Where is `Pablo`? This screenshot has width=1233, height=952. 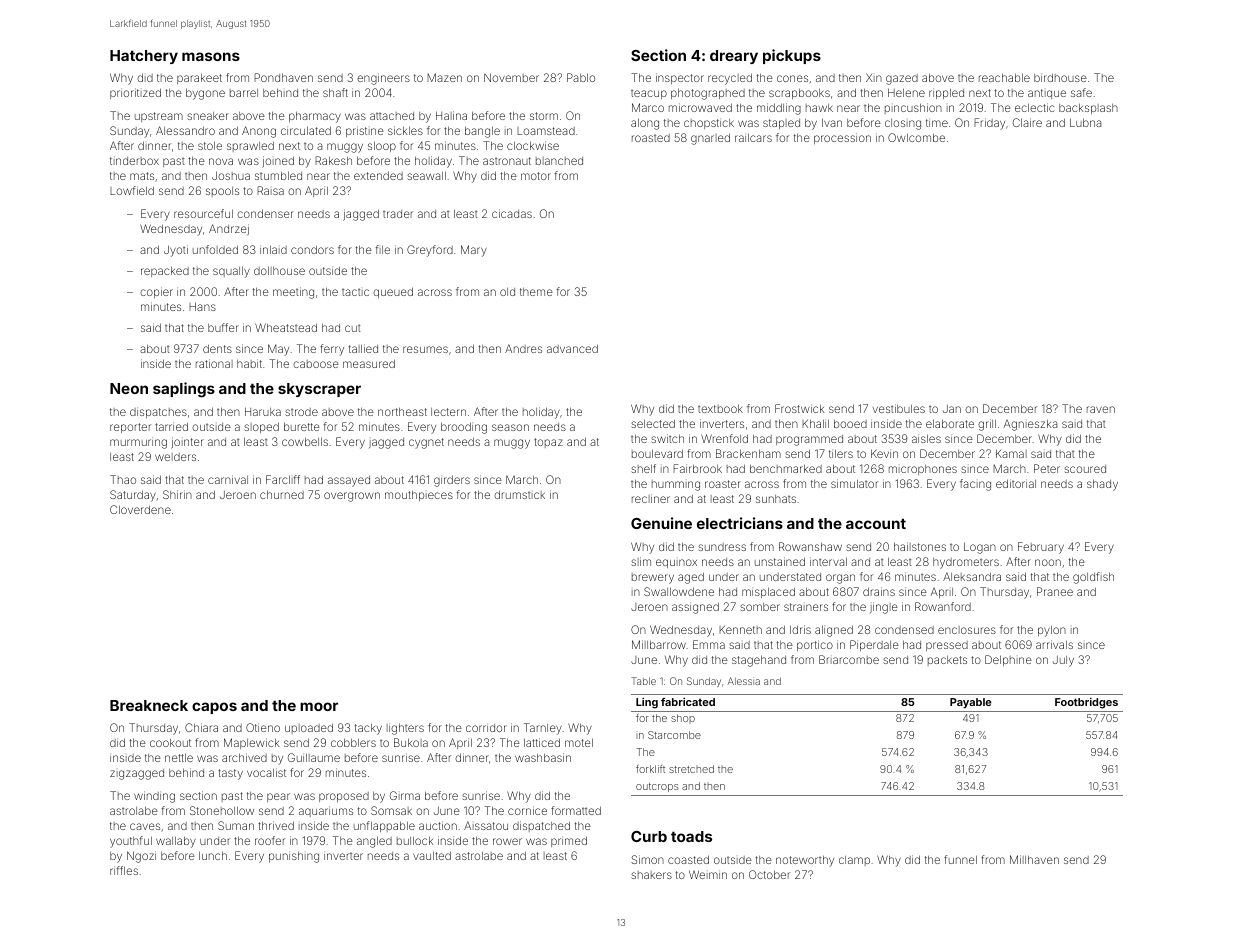
Pablo is located at coordinates (581, 77).
